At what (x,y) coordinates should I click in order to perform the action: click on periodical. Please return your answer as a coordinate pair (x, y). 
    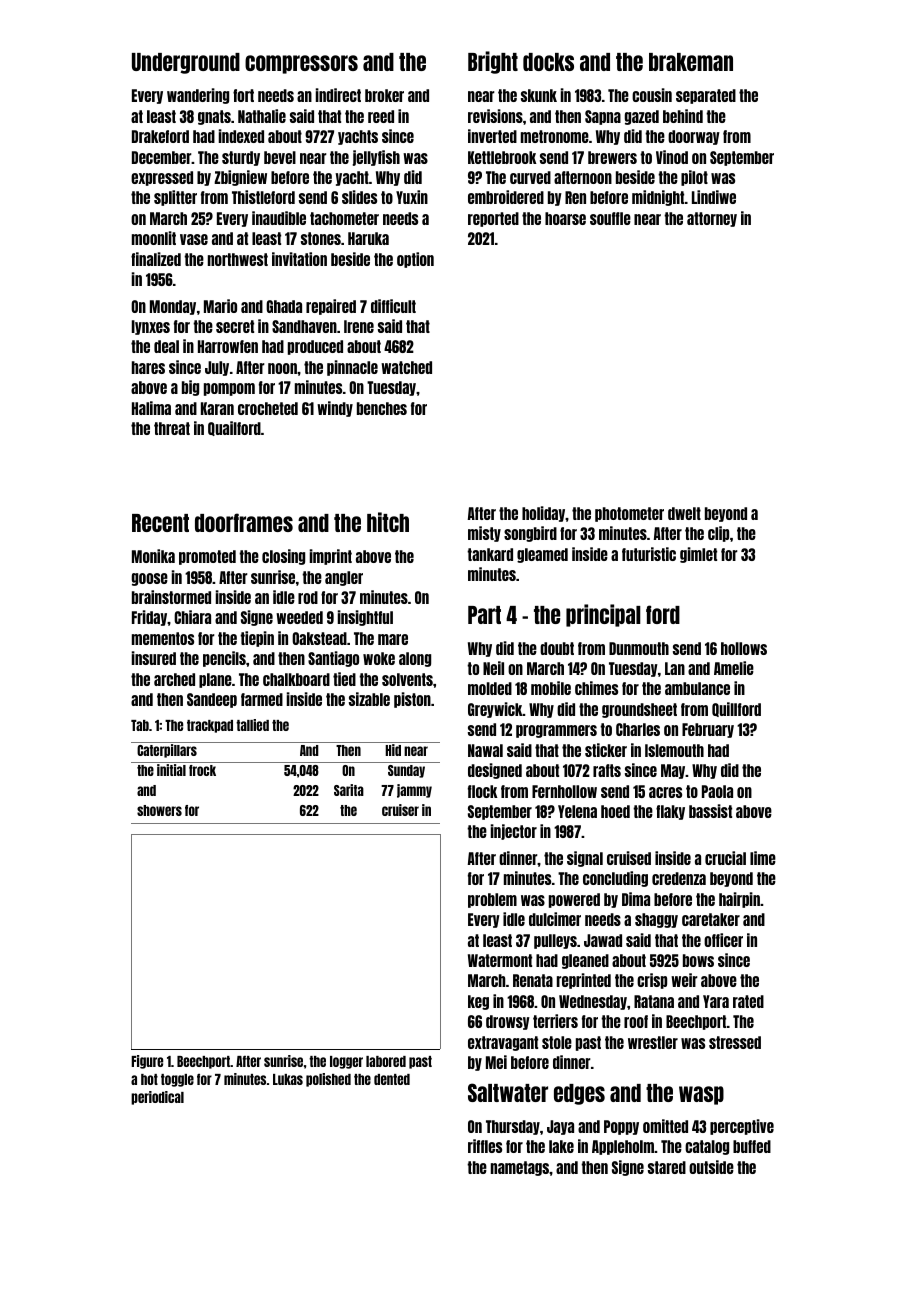
    Looking at the image, I should click on (157, 1098).
